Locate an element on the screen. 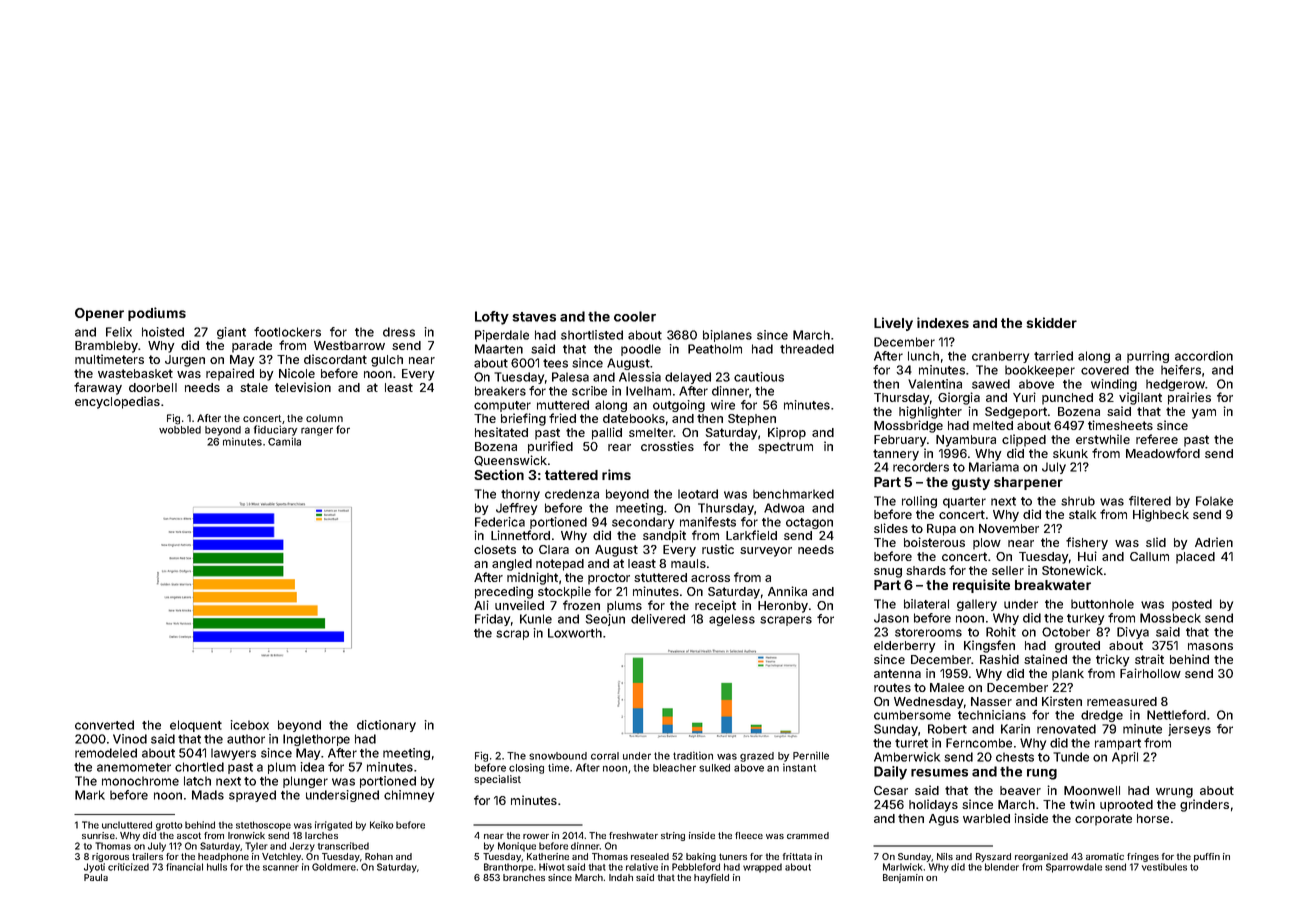  Kiprop is located at coordinates (787, 433).
